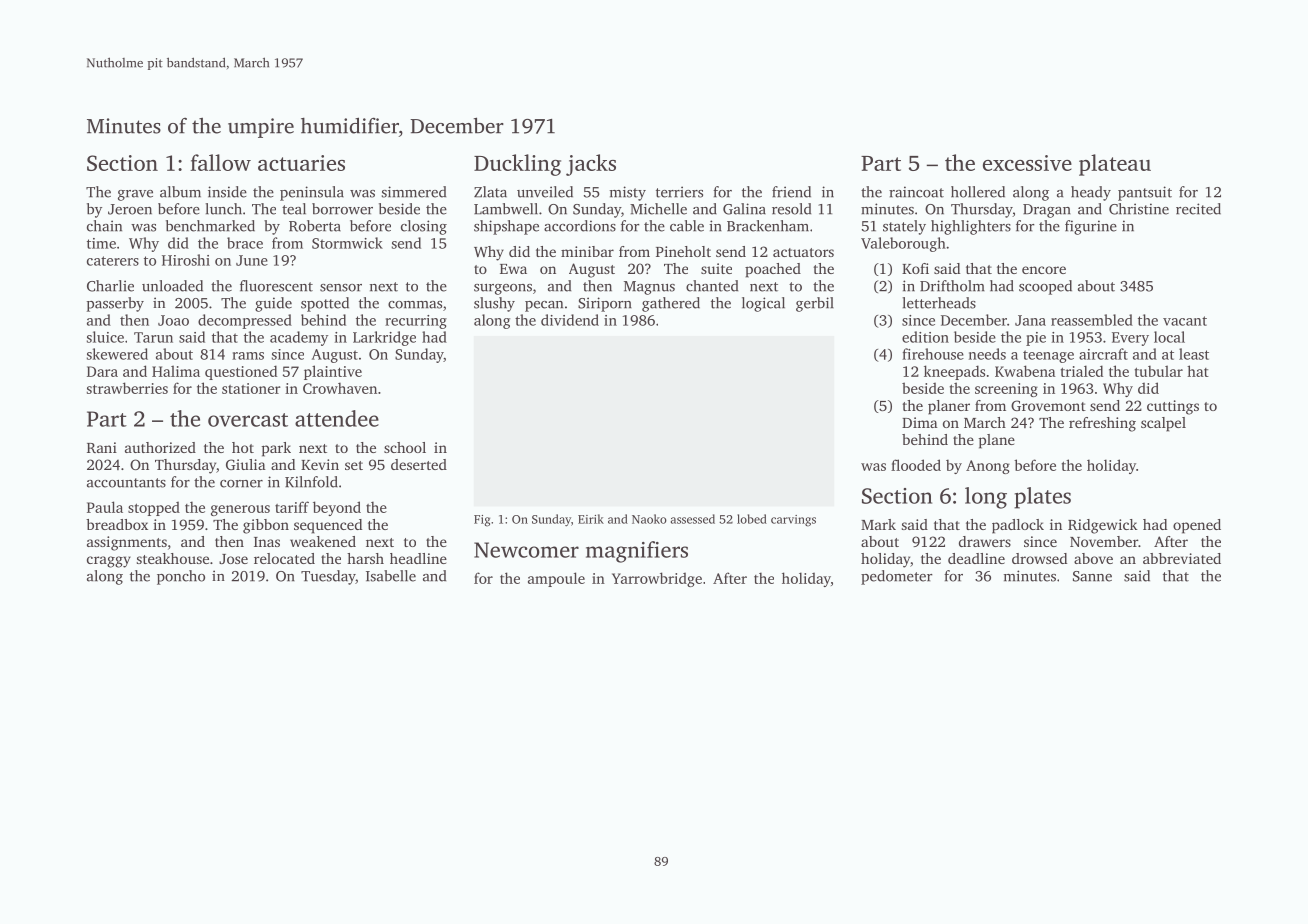 The image size is (1308, 924). What do you see at coordinates (220, 162) in the document?
I see `fallow` at bounding box center [220, 162].
